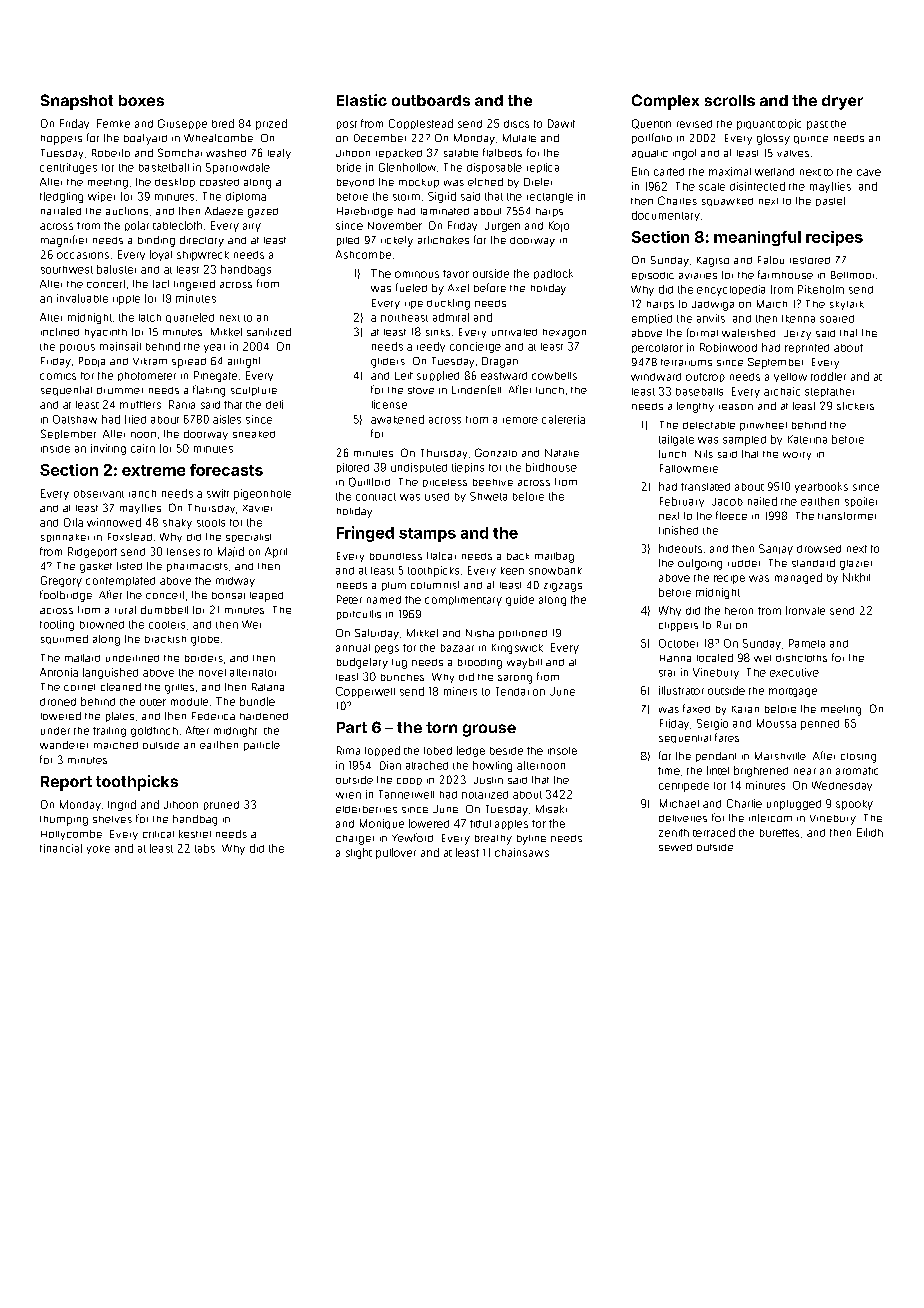  What do you see at coordinates (61, 211) in the screenshot?
I see `narrated` at bounding box center [61, 211].
